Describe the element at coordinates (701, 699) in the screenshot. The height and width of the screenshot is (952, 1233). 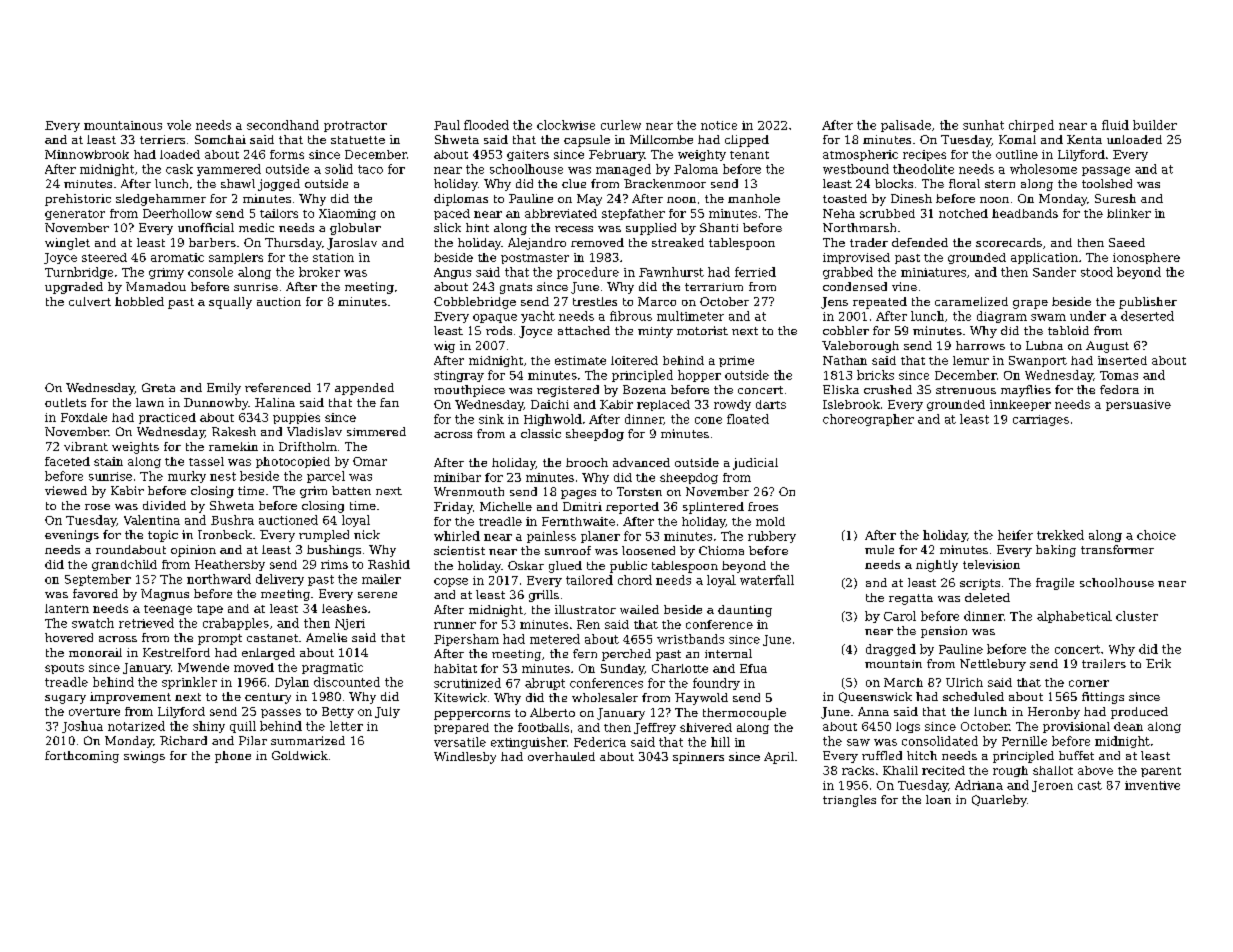
I see `Haywold` at that location.
